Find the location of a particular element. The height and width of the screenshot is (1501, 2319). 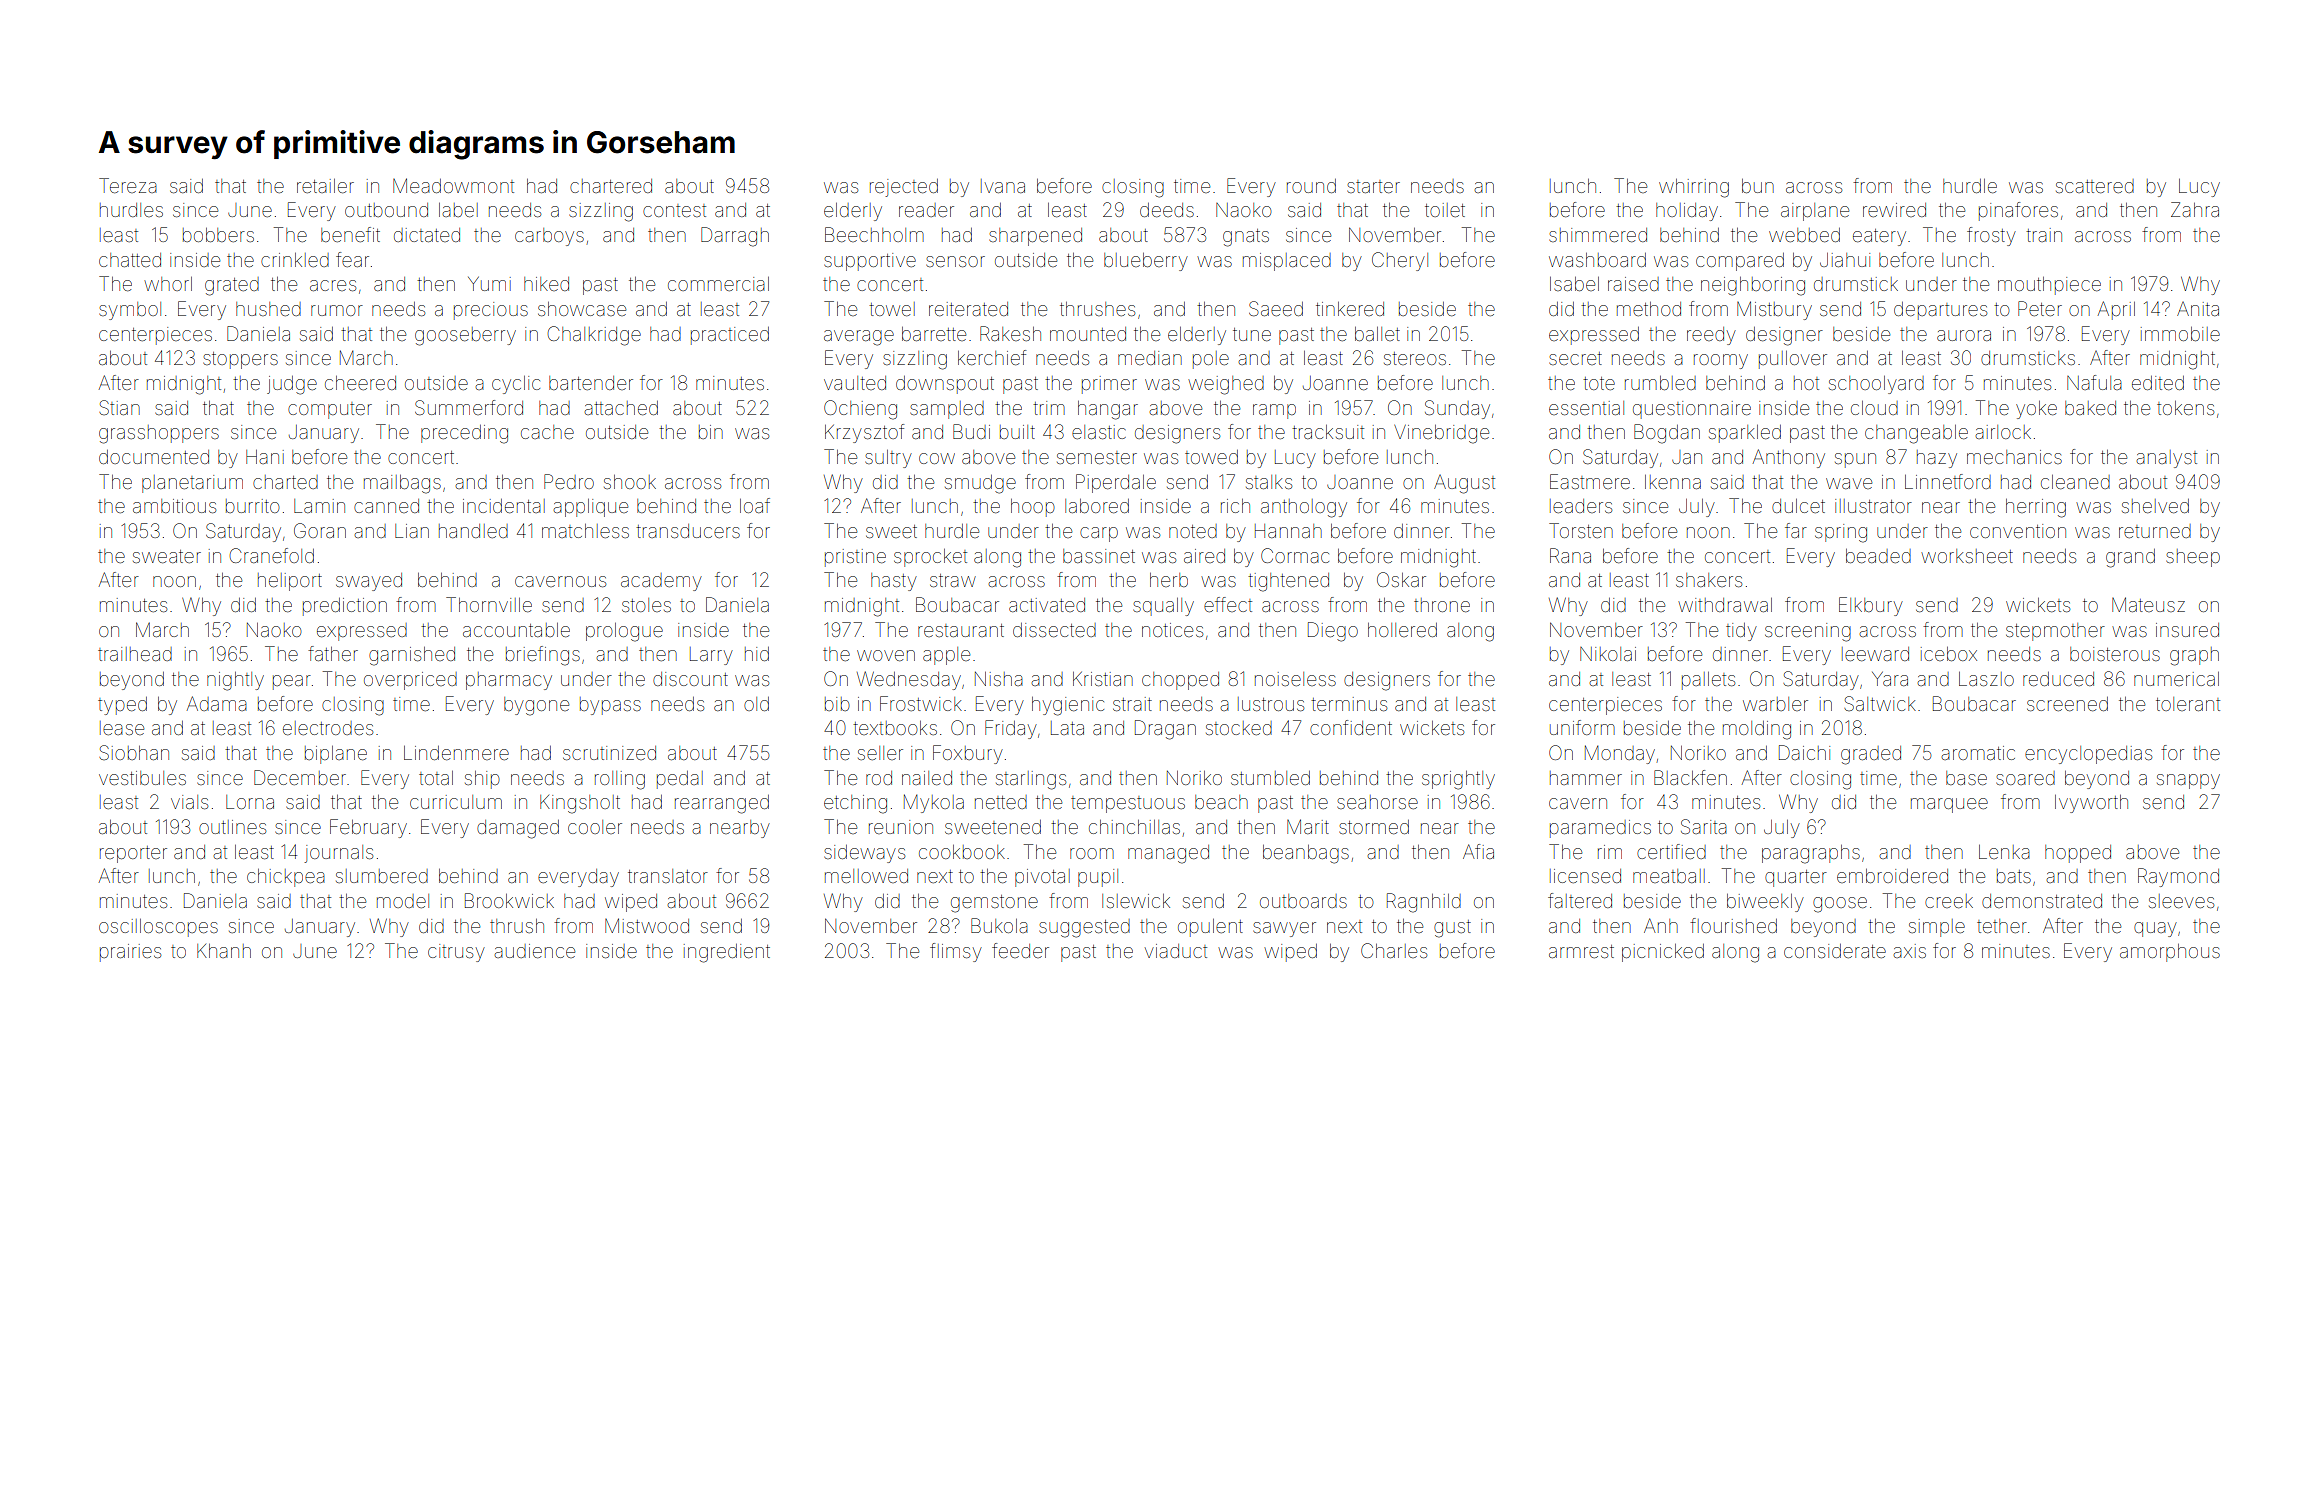

outlines is located at coordinates (232, 827).
